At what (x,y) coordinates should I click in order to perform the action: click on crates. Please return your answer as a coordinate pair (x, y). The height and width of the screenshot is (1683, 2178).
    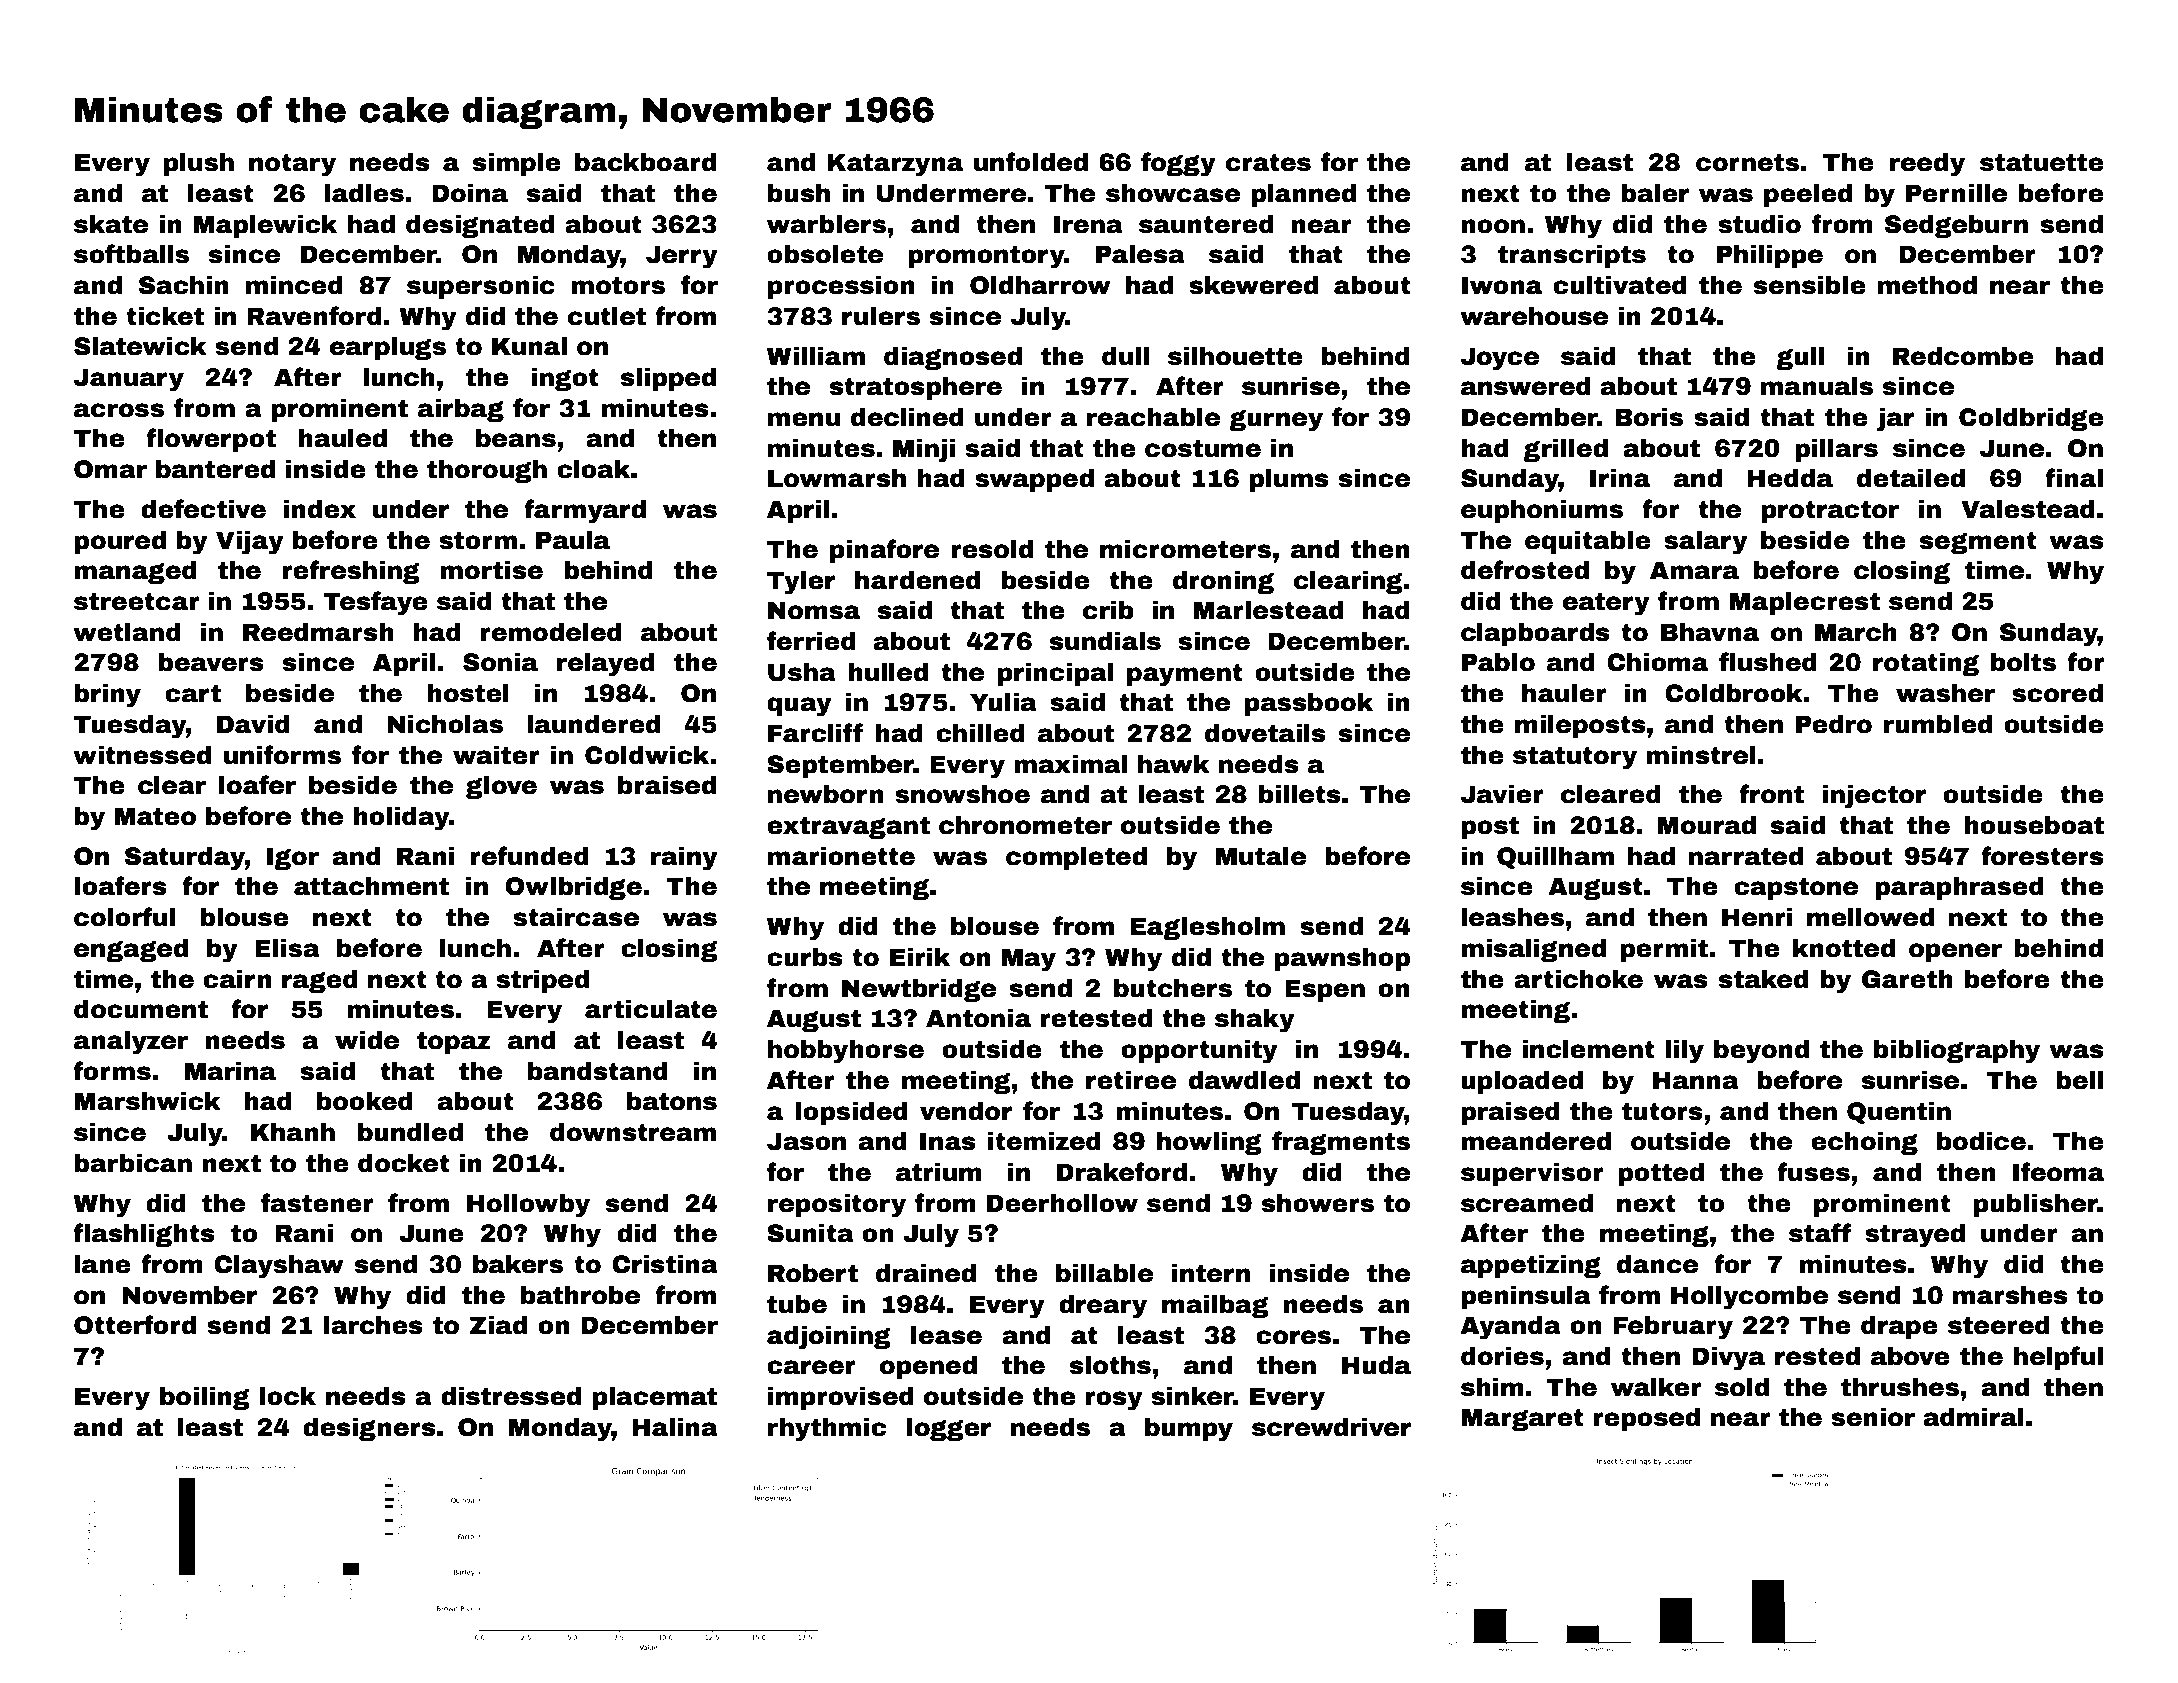
    Looking at the image, I should click on (1268, 162).
